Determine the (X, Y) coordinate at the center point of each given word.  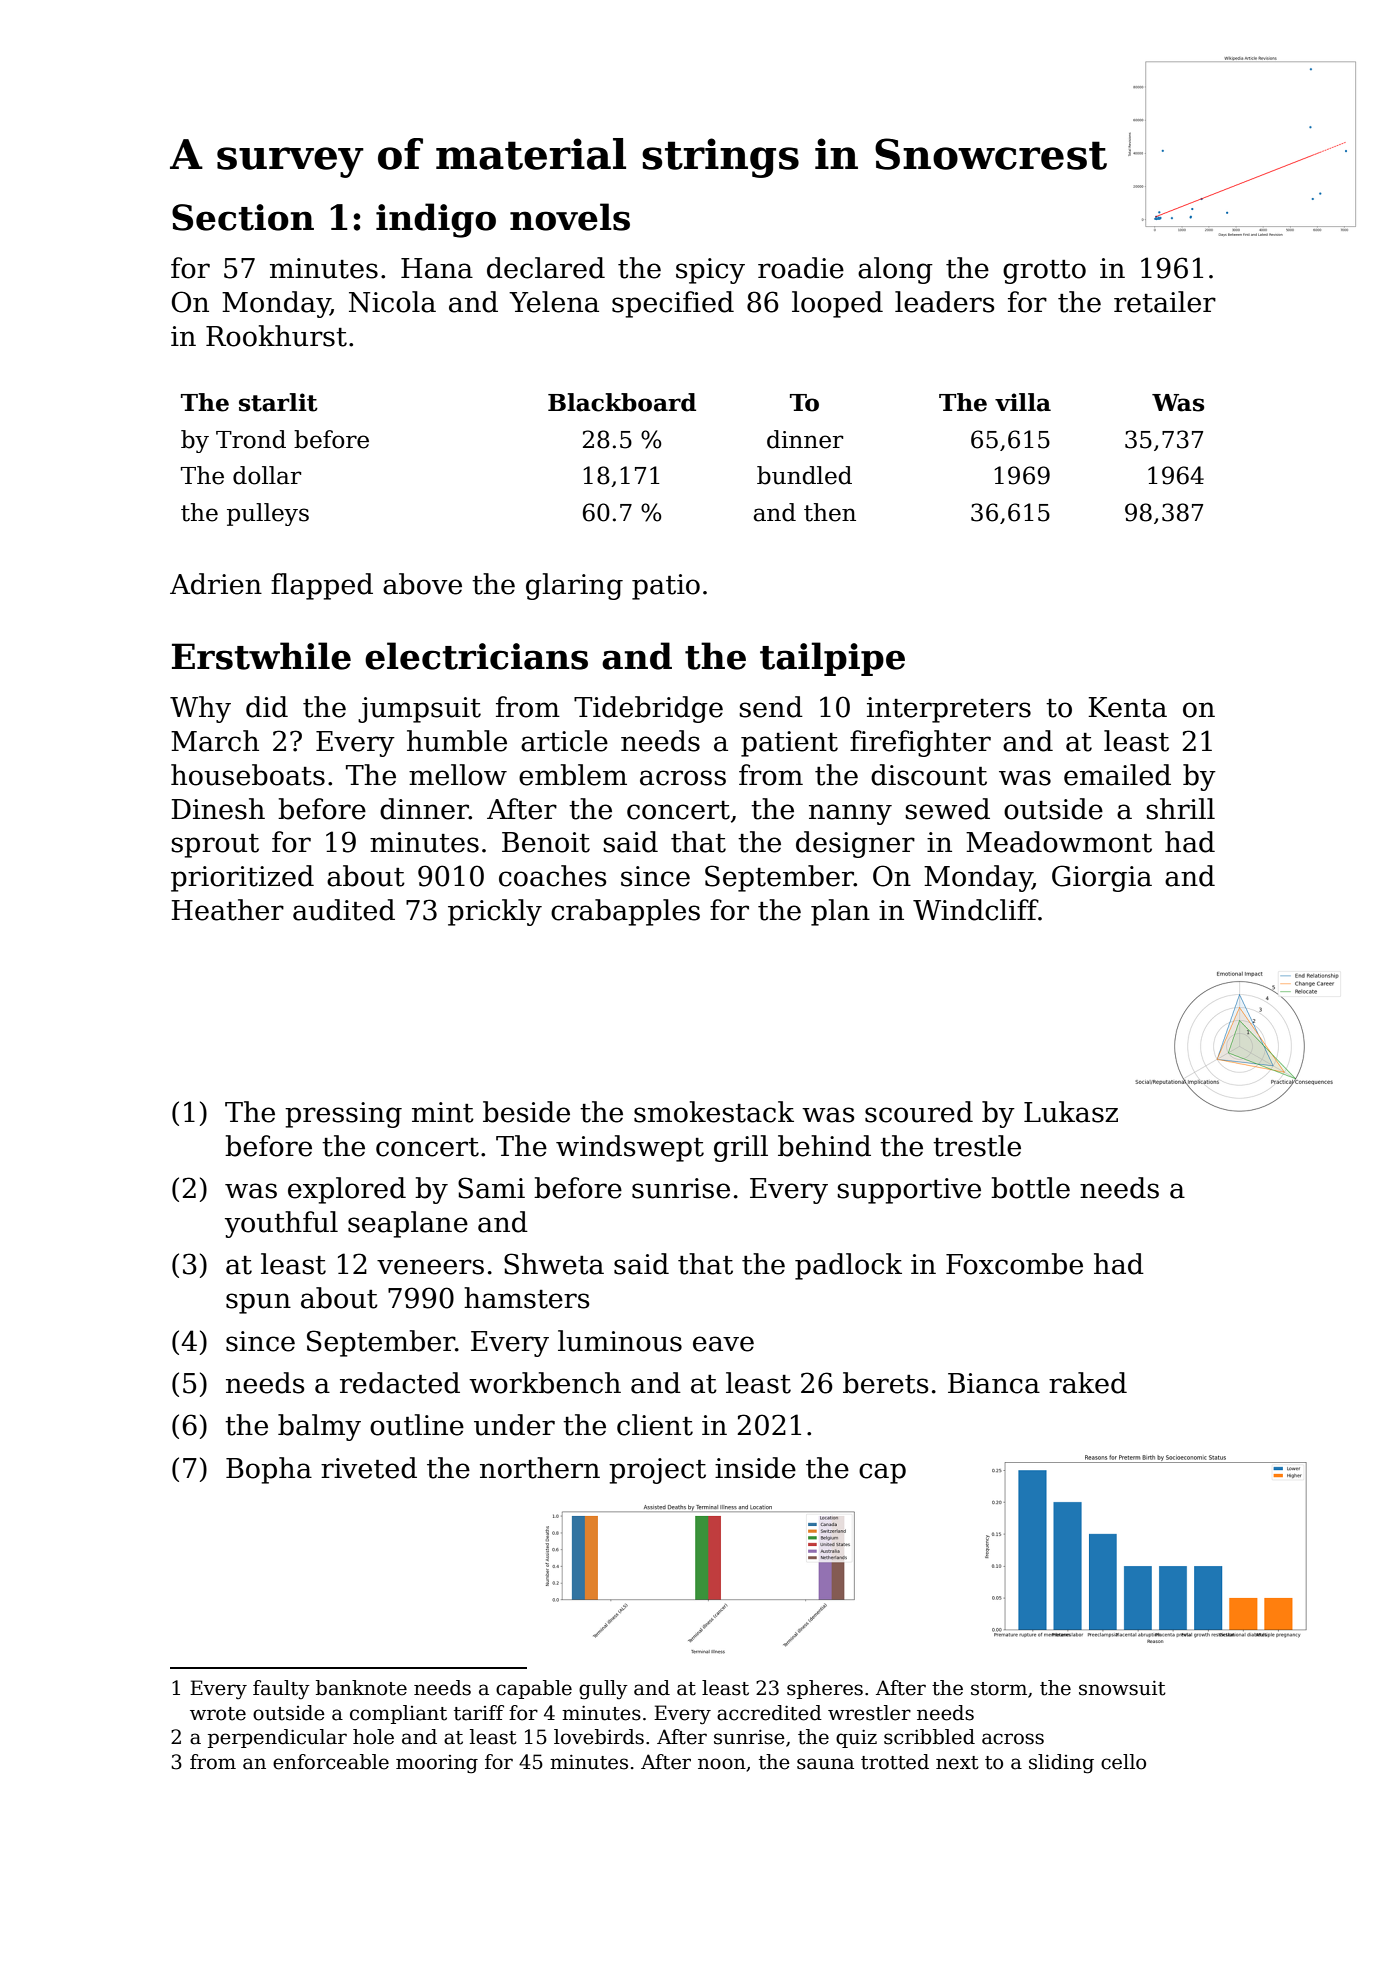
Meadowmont (1059, 842)
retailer (1165, 302)
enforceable (331, 1762)
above (422, 584)
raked (1088, 1383)
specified (673, 304)
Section (243, 217)
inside (755, 1468)
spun (258, 1303)
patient (789, 744)
